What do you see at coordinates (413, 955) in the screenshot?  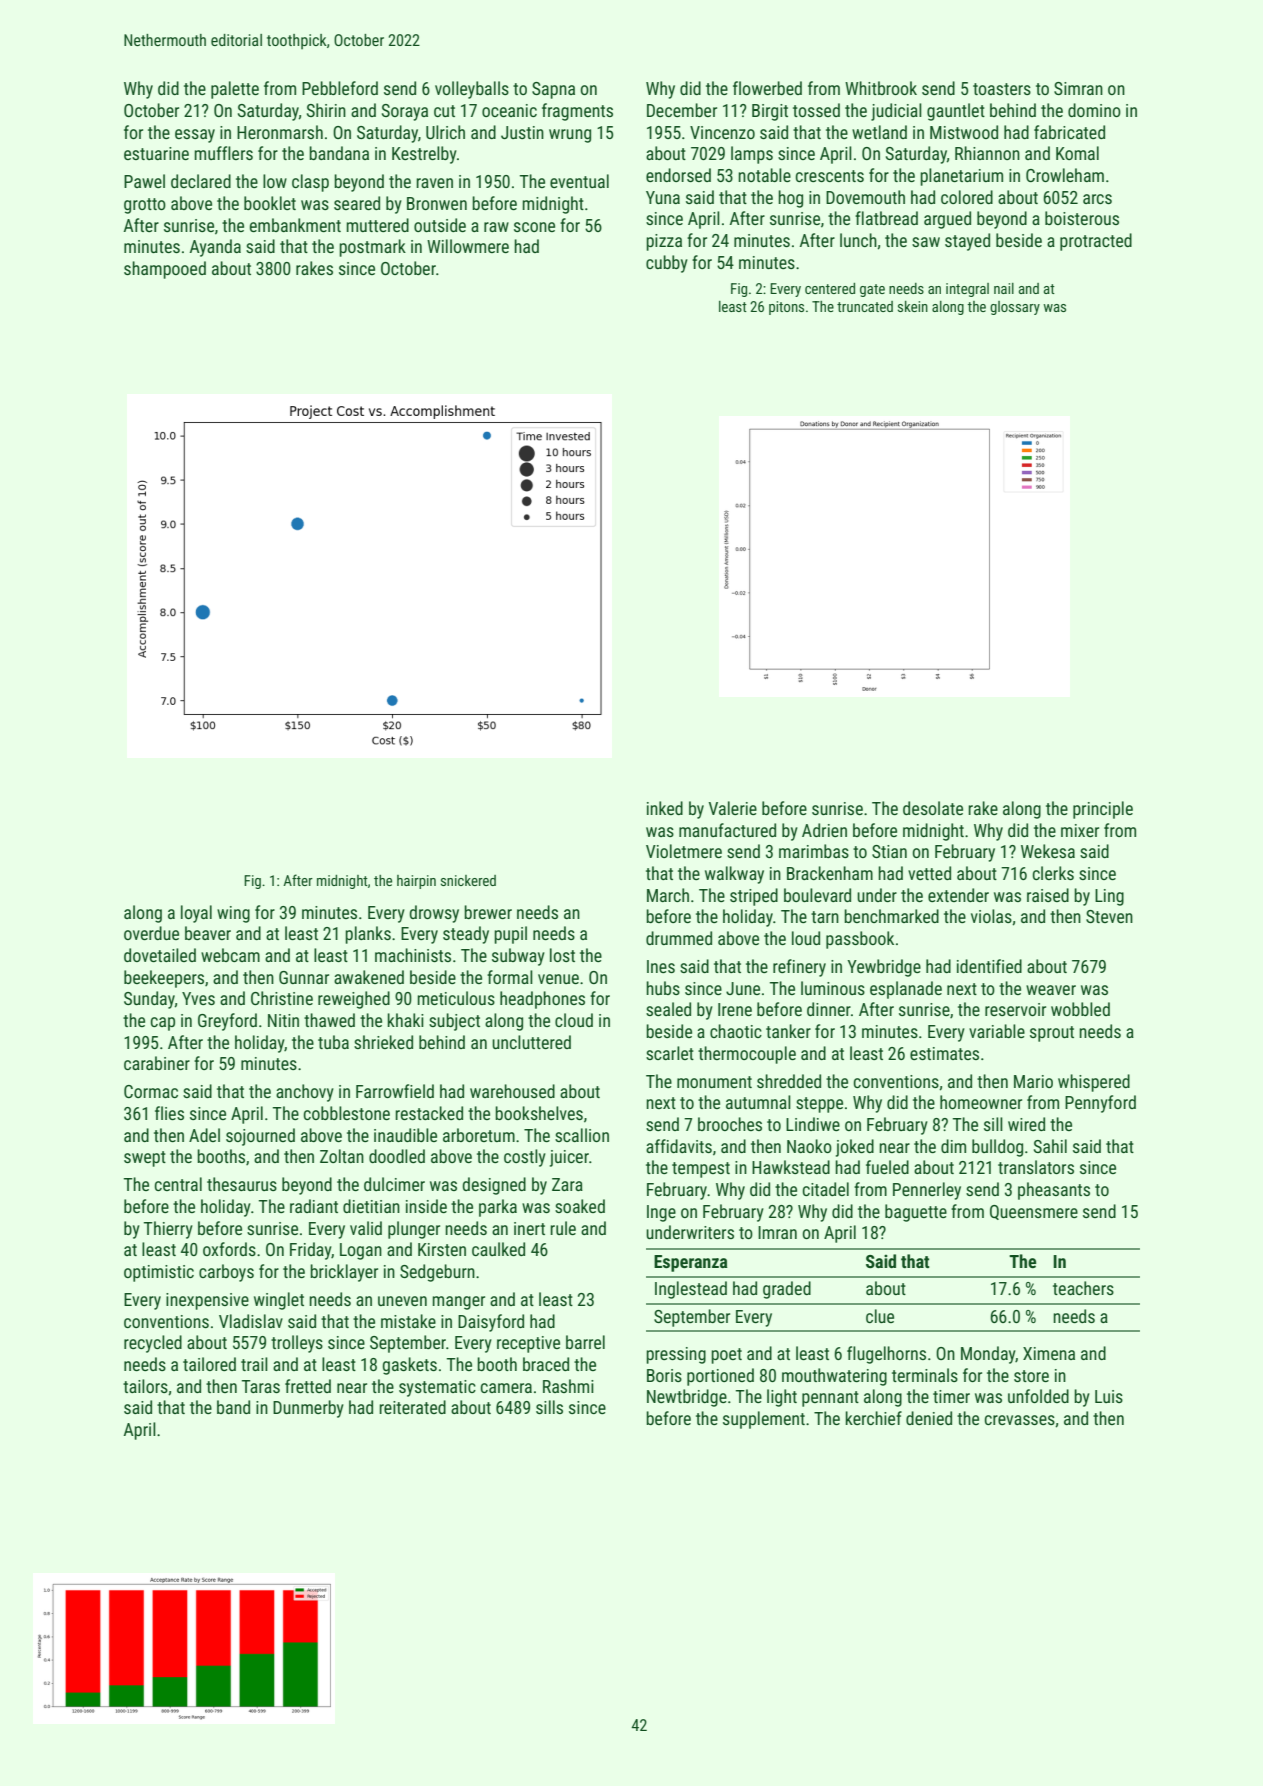 I see `machinists` at bounding box center [413, 955].
